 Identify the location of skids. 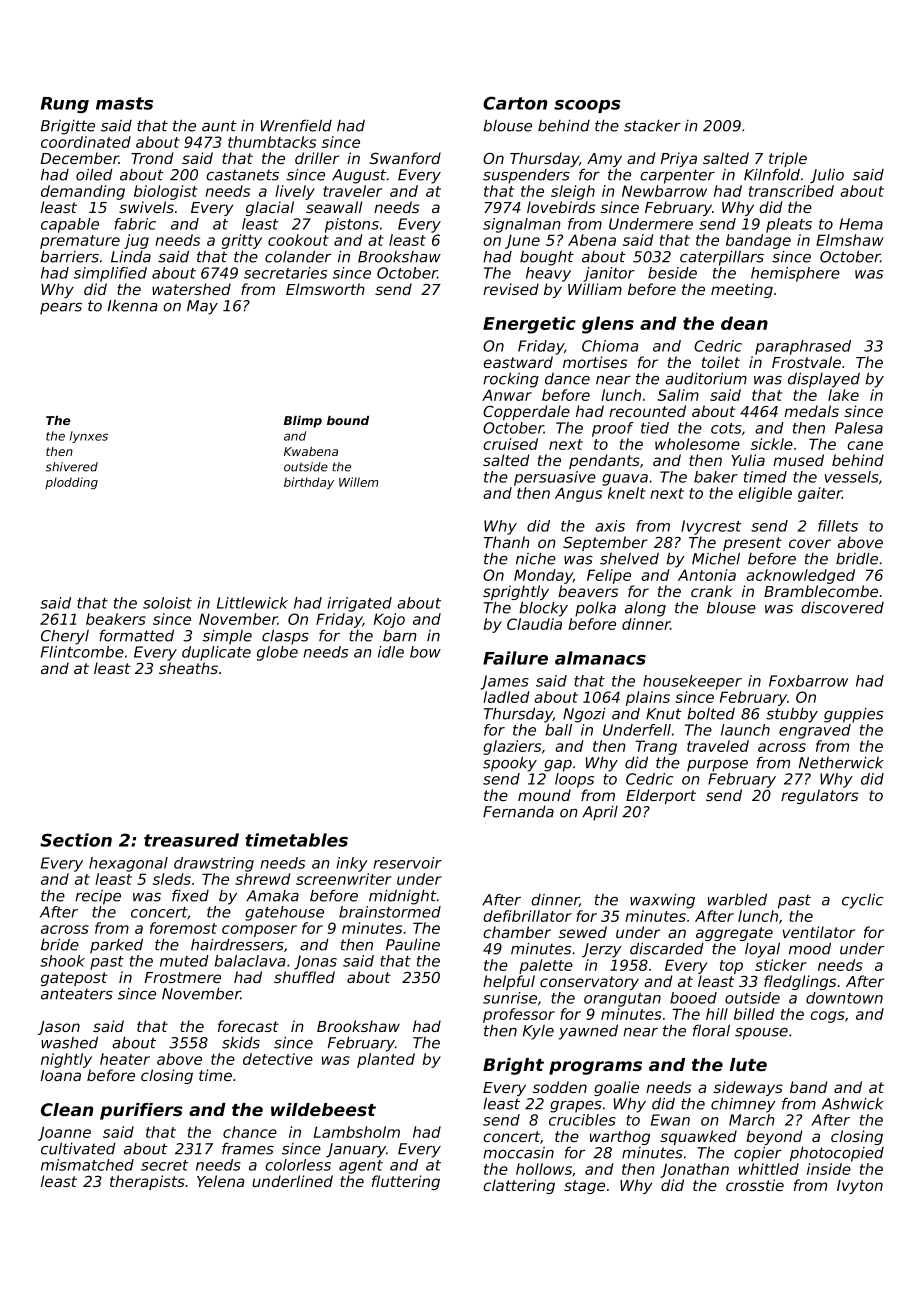
(241, 1042).
